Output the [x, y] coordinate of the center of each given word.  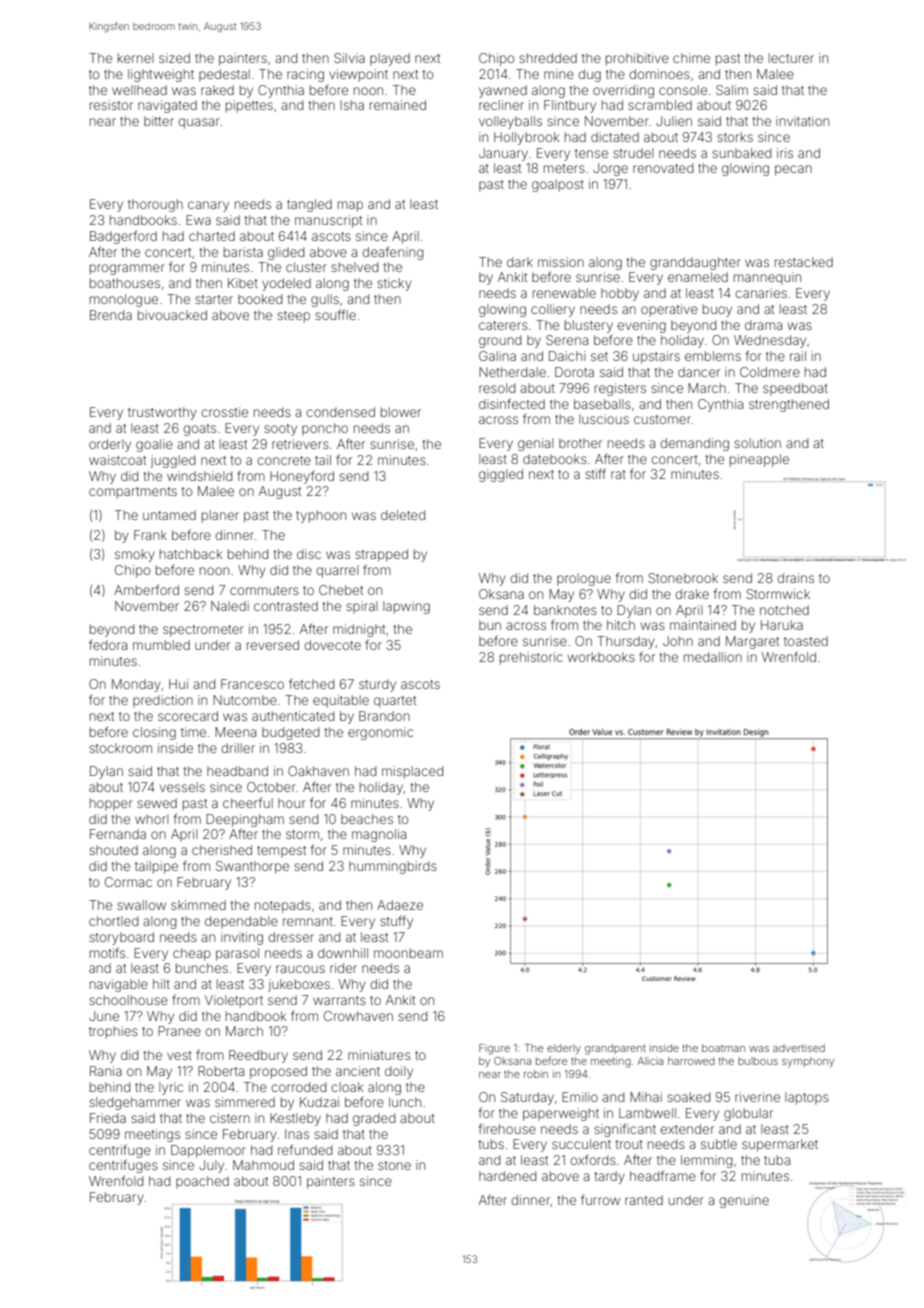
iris [785, 153]
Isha [352, 105]
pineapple [759, 460]
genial [536, 444]
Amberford [146, 589]
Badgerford [123, 237]
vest [179, 1055]
